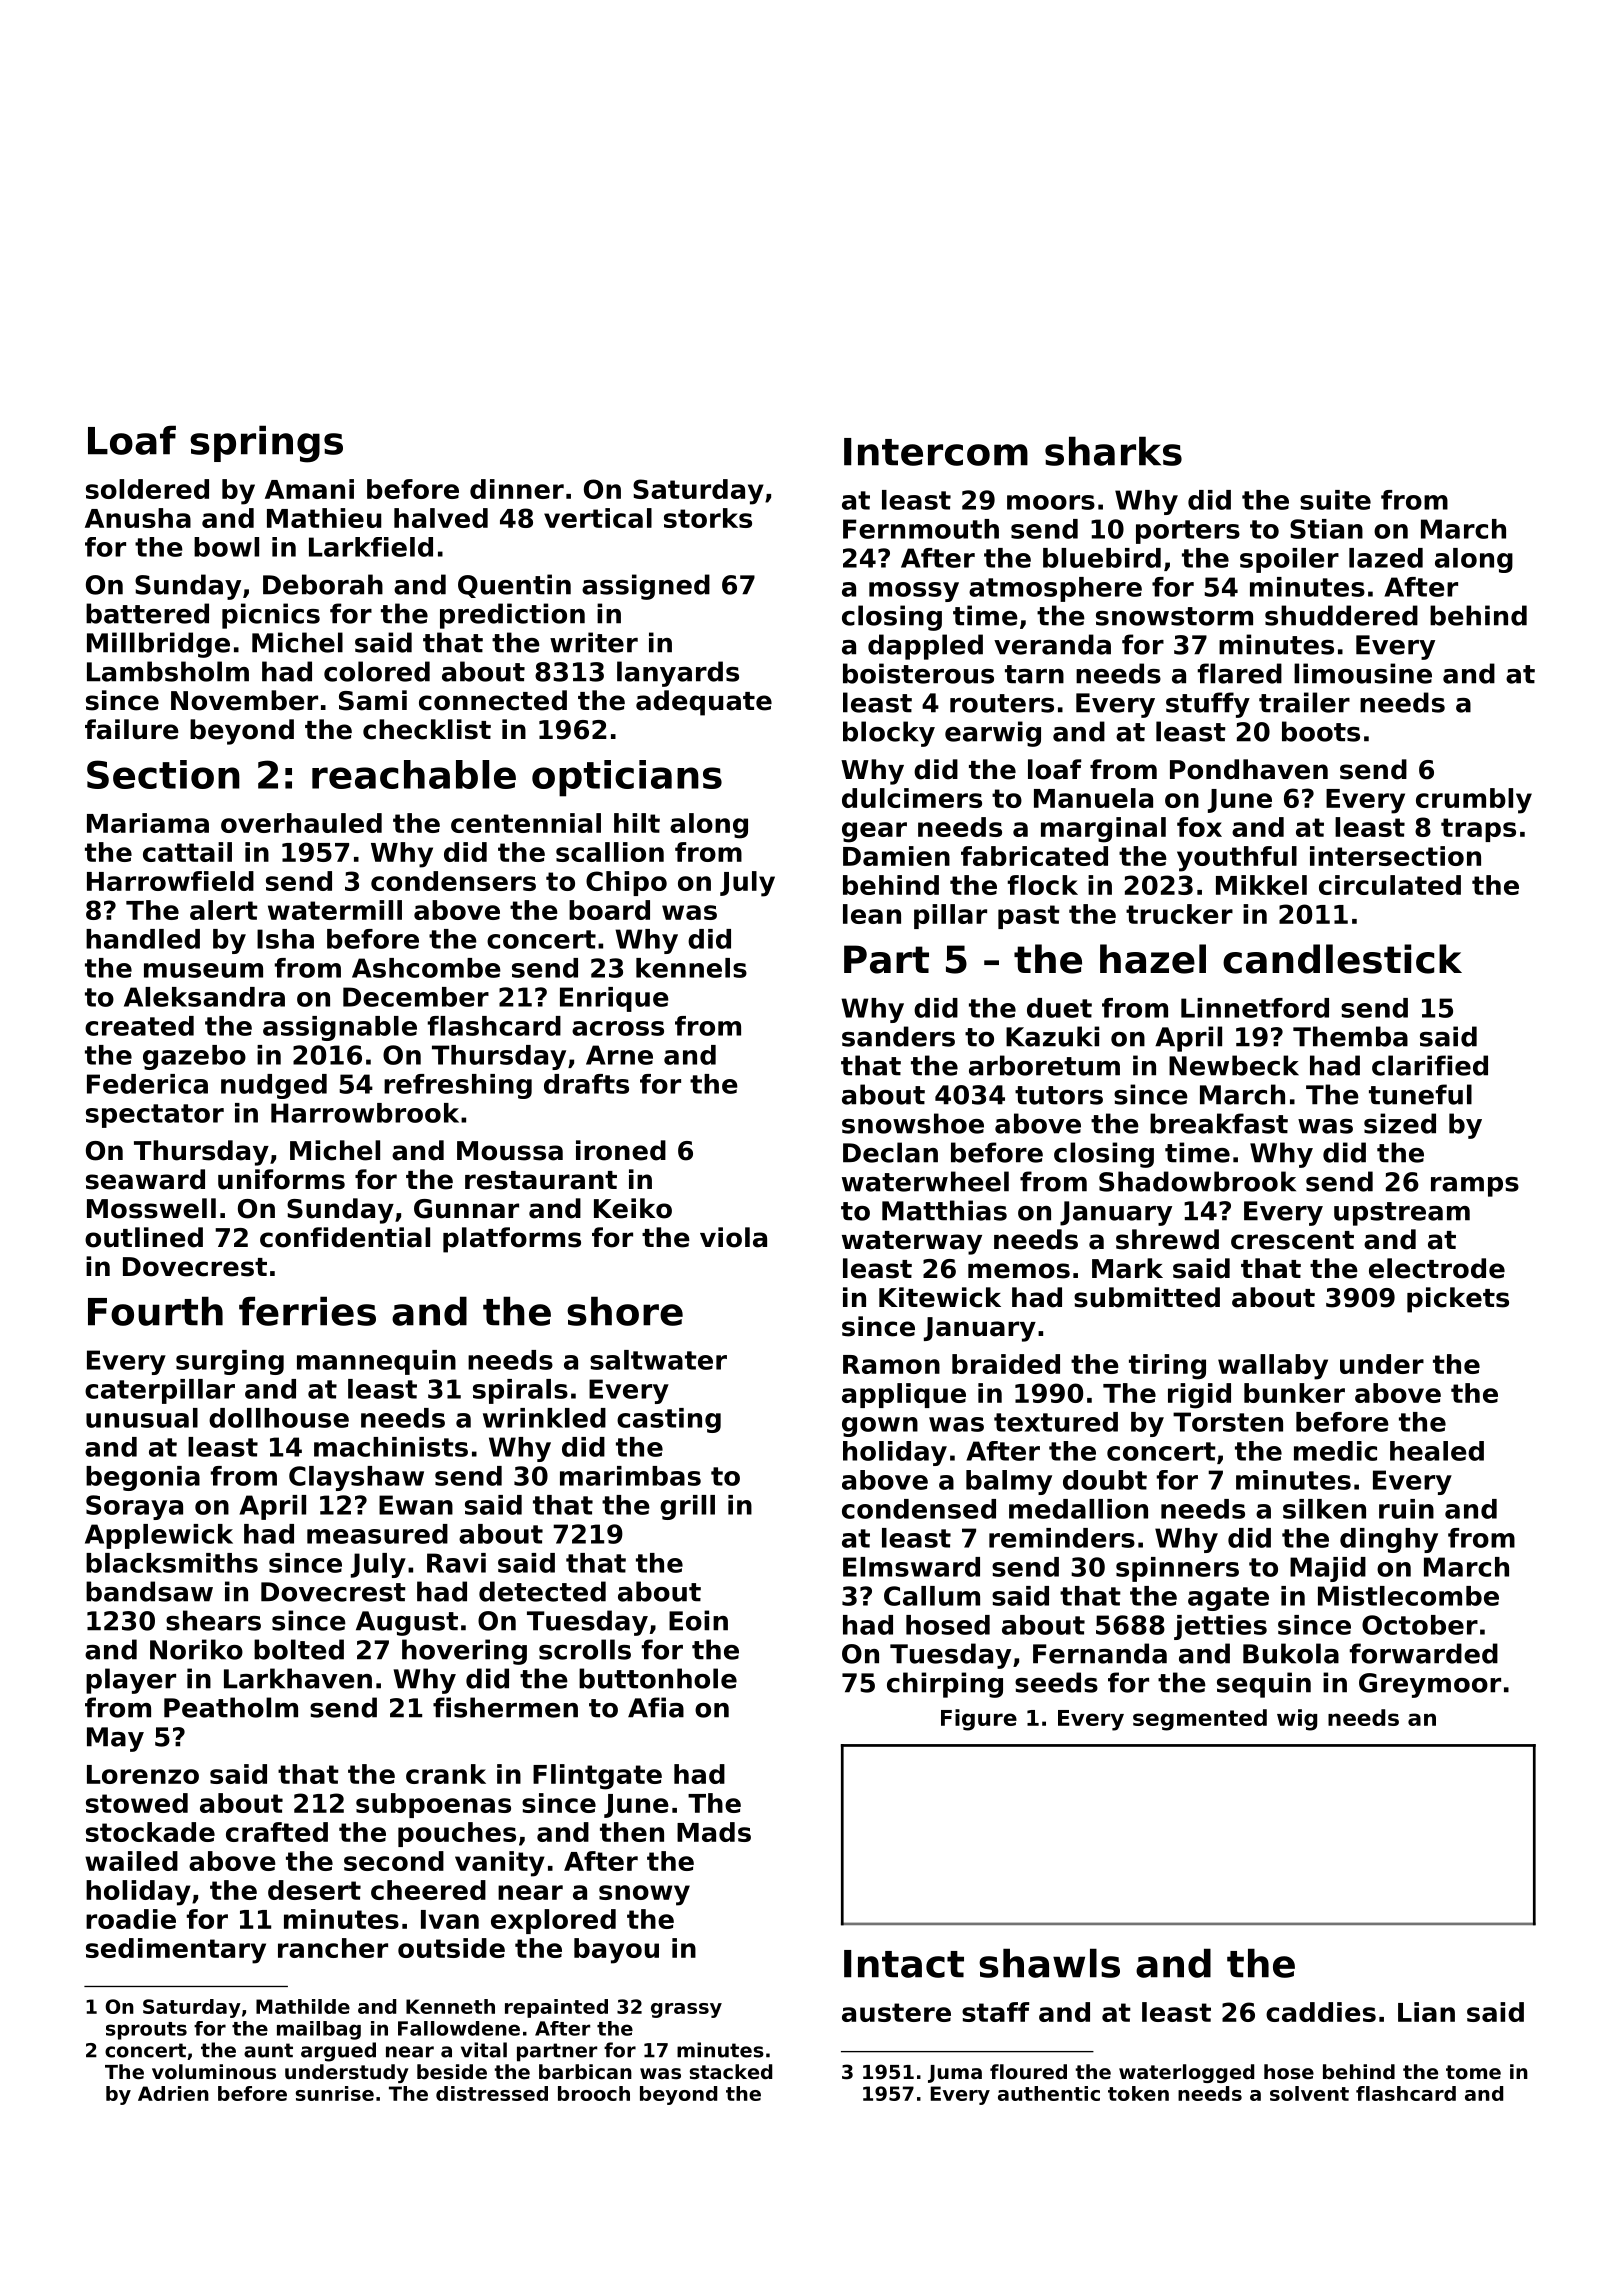 The height and width of the document is (2292, 1620). I want to click on refreshing, so click(458, 1086).
